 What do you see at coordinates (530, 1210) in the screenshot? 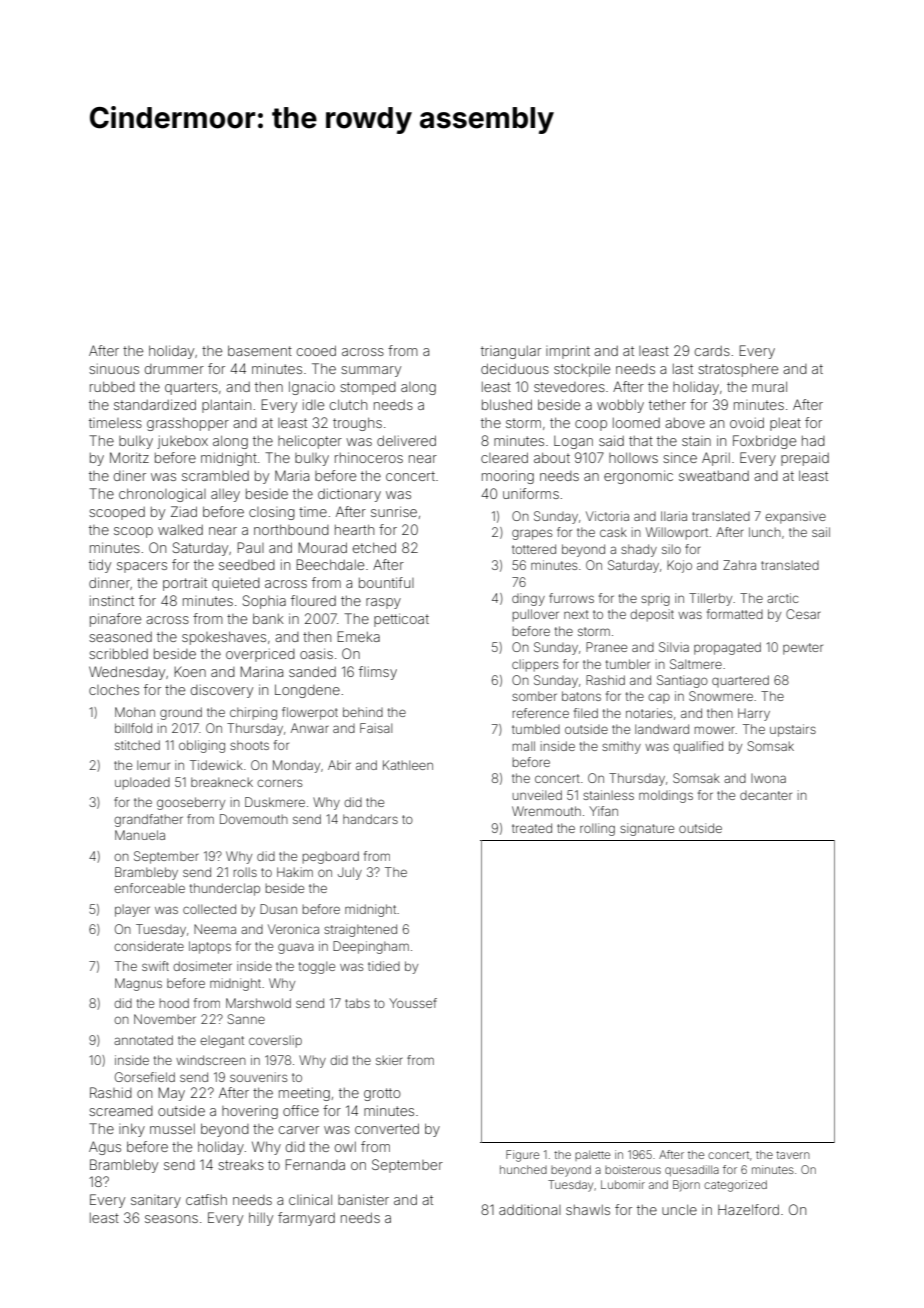
I see `additional` at bounding box center [530, 1210].
